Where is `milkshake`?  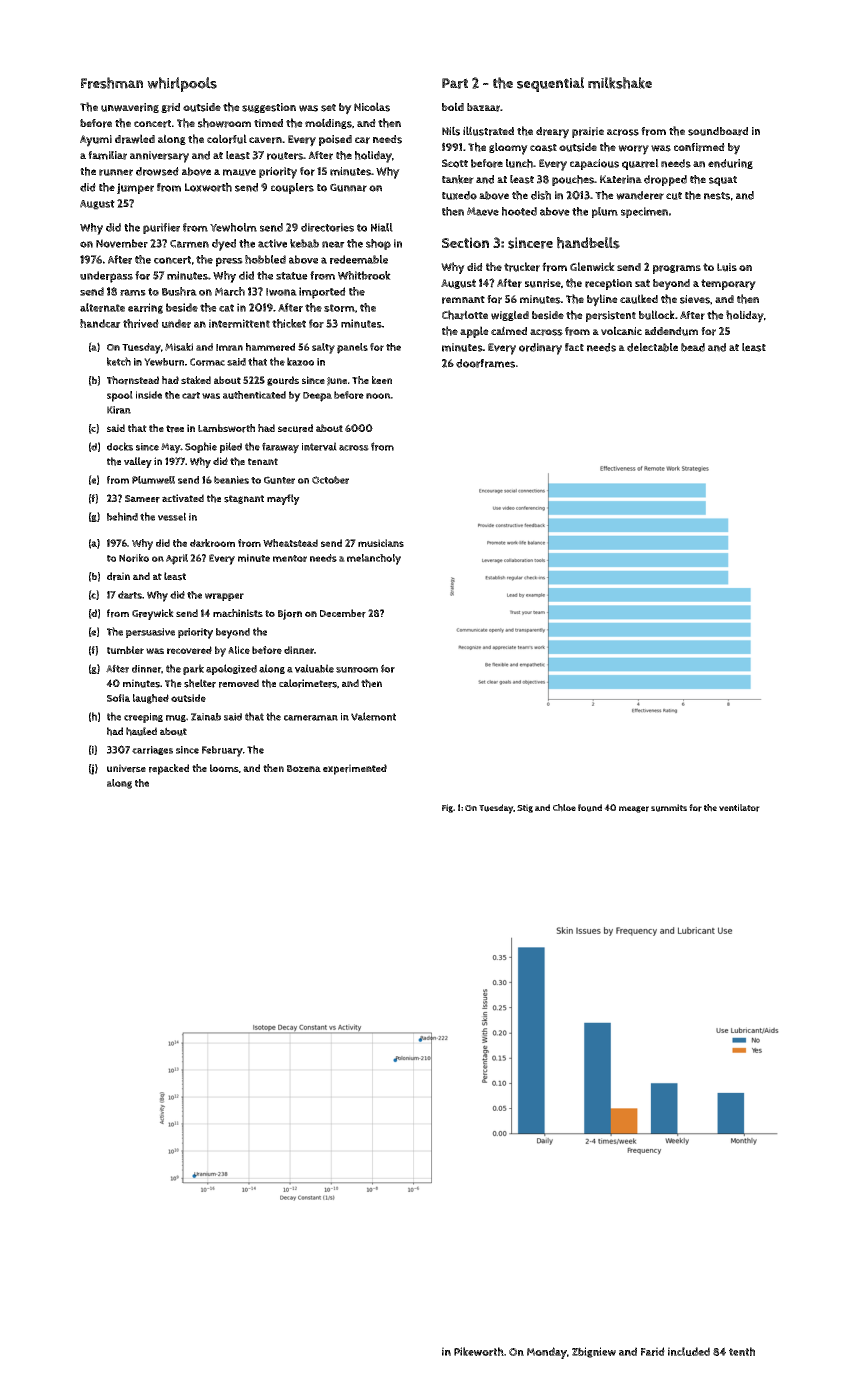
milkshake is located at coordinates (620, 83).
